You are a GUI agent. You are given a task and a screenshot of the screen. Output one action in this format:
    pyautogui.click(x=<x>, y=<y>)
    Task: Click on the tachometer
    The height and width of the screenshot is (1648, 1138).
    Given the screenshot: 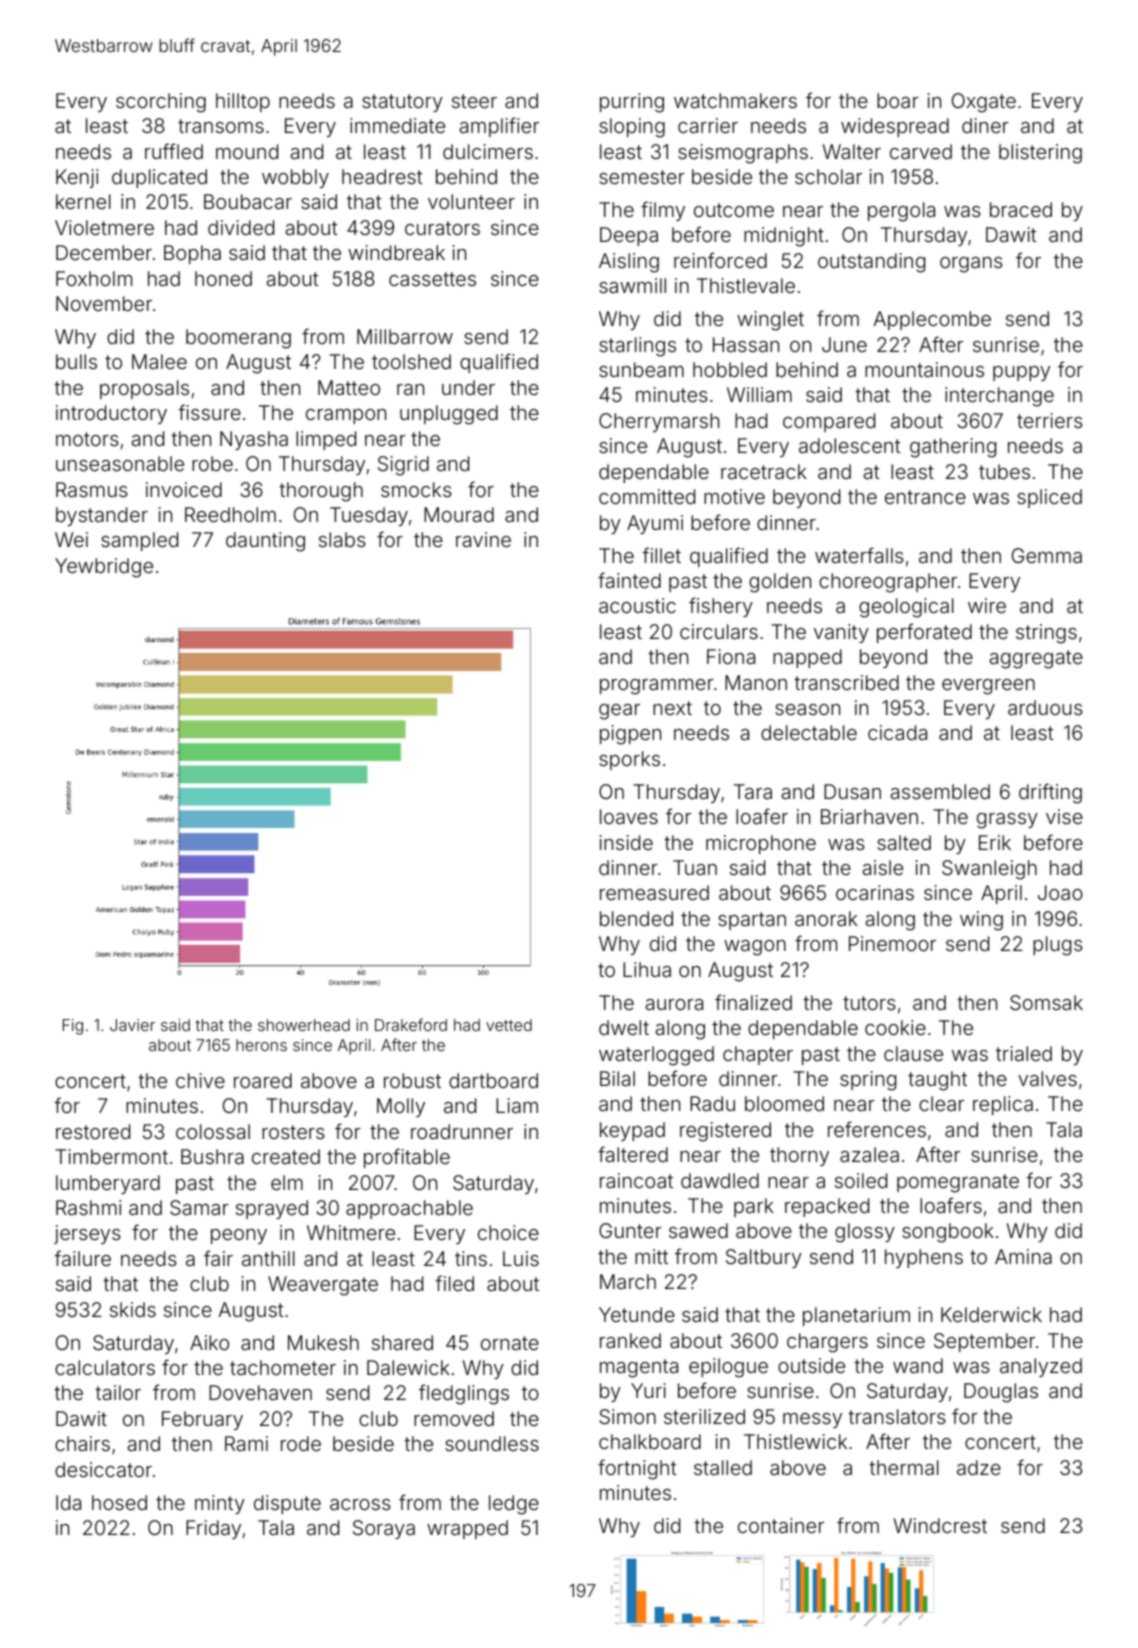 What is the action you would take?
    pyautogui.click(x=283, y=1367)
